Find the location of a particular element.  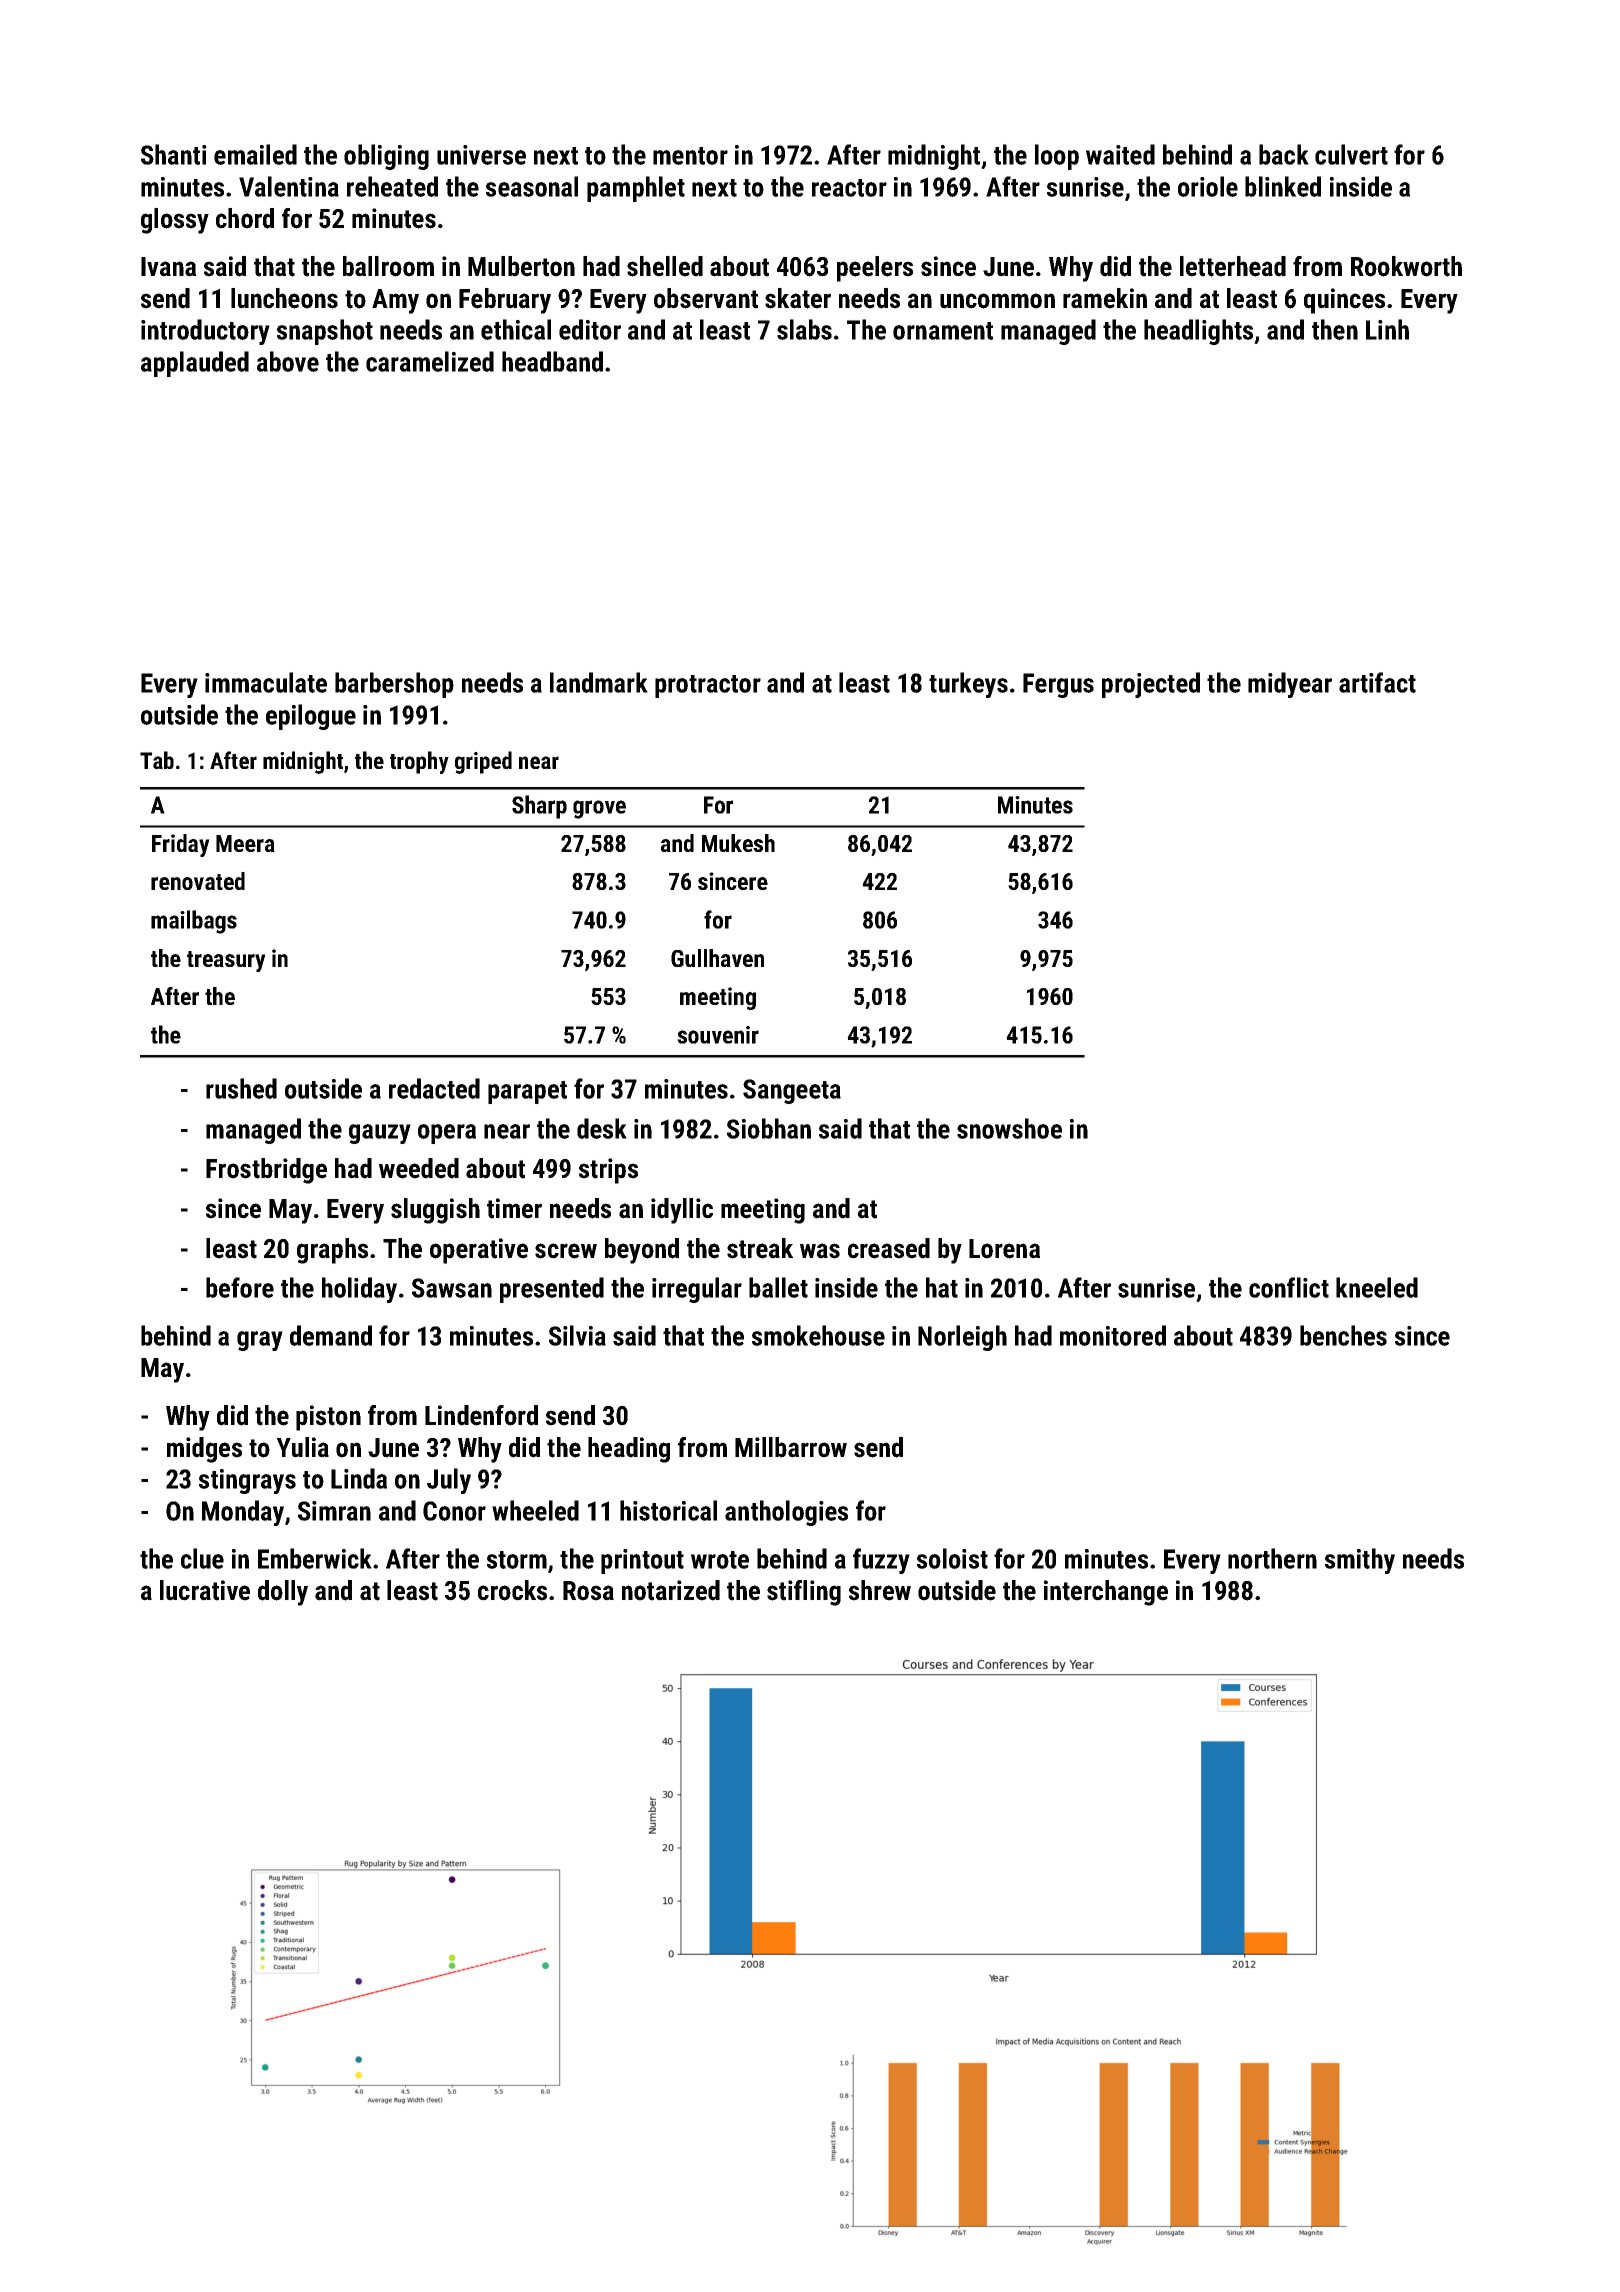

demand is located at coordinates (331, 1335).
